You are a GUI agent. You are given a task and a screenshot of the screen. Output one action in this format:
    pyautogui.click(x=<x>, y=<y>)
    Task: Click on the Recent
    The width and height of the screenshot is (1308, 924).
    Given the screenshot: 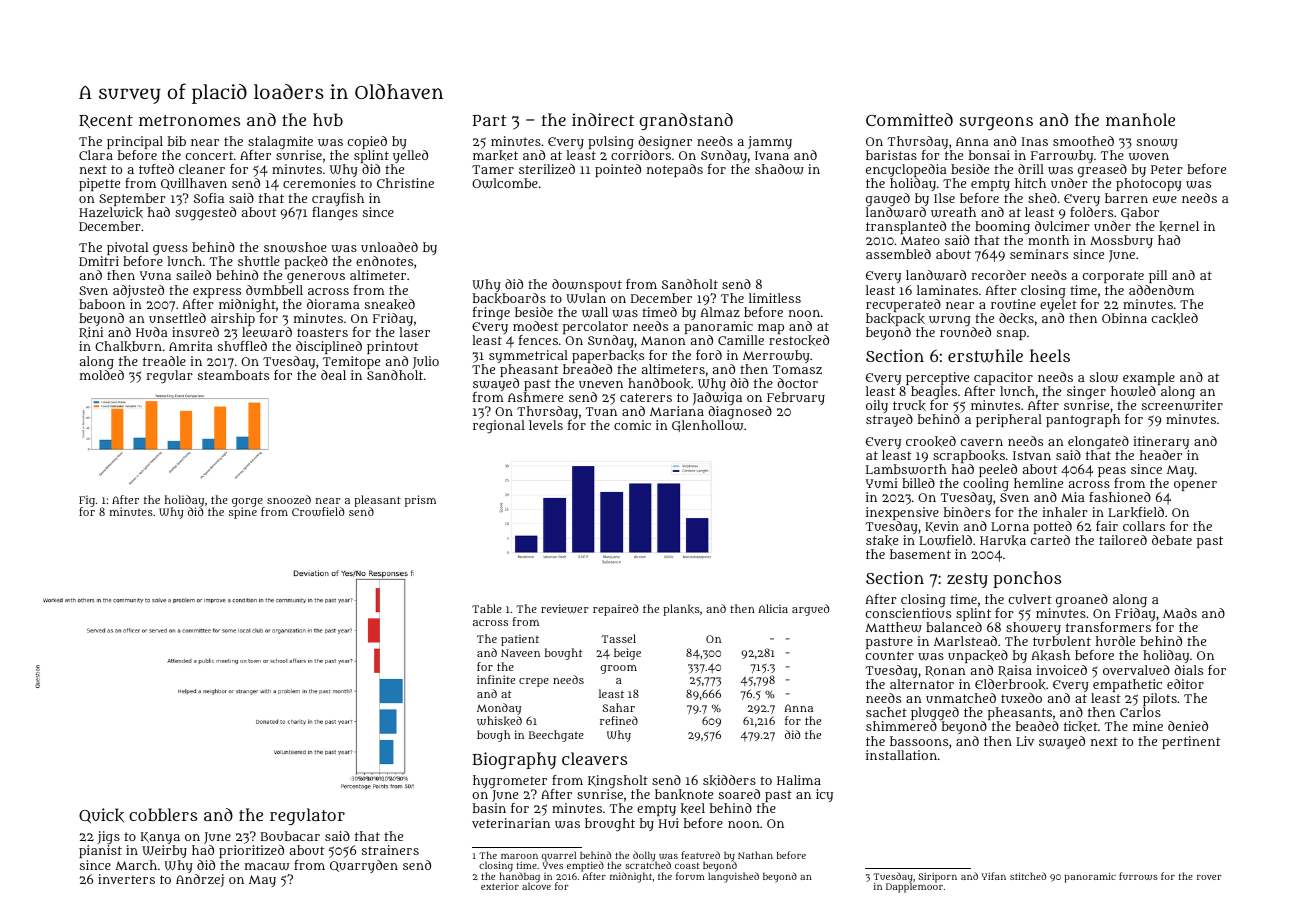 What is the action you would take?
    pyautogui.click(x=106, y=121)
